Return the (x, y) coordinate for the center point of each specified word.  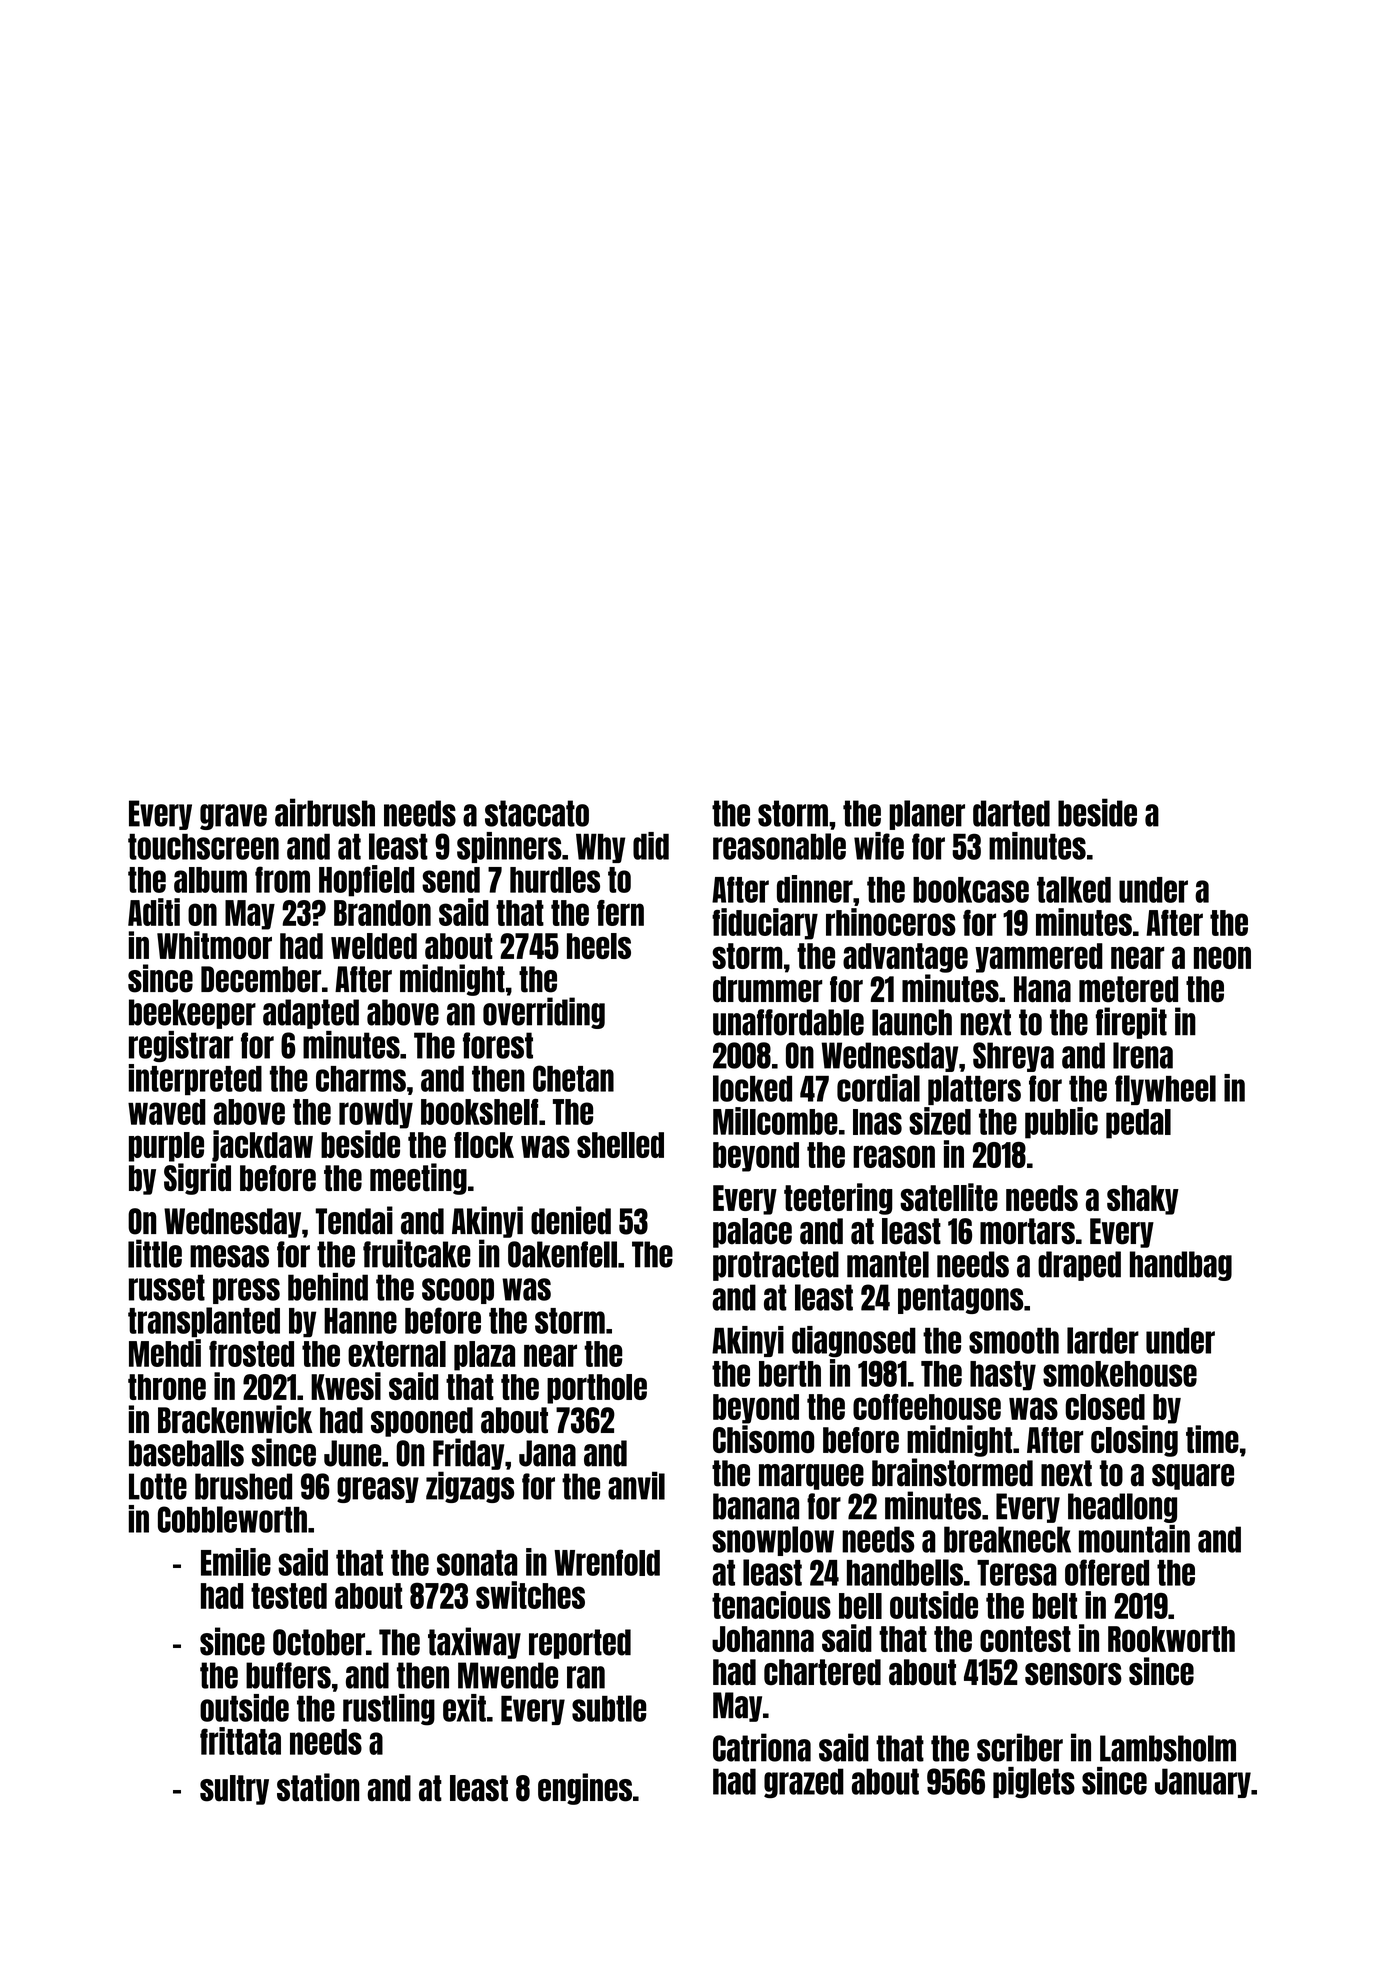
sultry (234, 1790)
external (397, 1354)
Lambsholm (1168, 1748)
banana (756, 1506)
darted (1011, 813)
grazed (804, 1783)
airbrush (325, 812)
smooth (1014, 1340)
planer (927, 815)
